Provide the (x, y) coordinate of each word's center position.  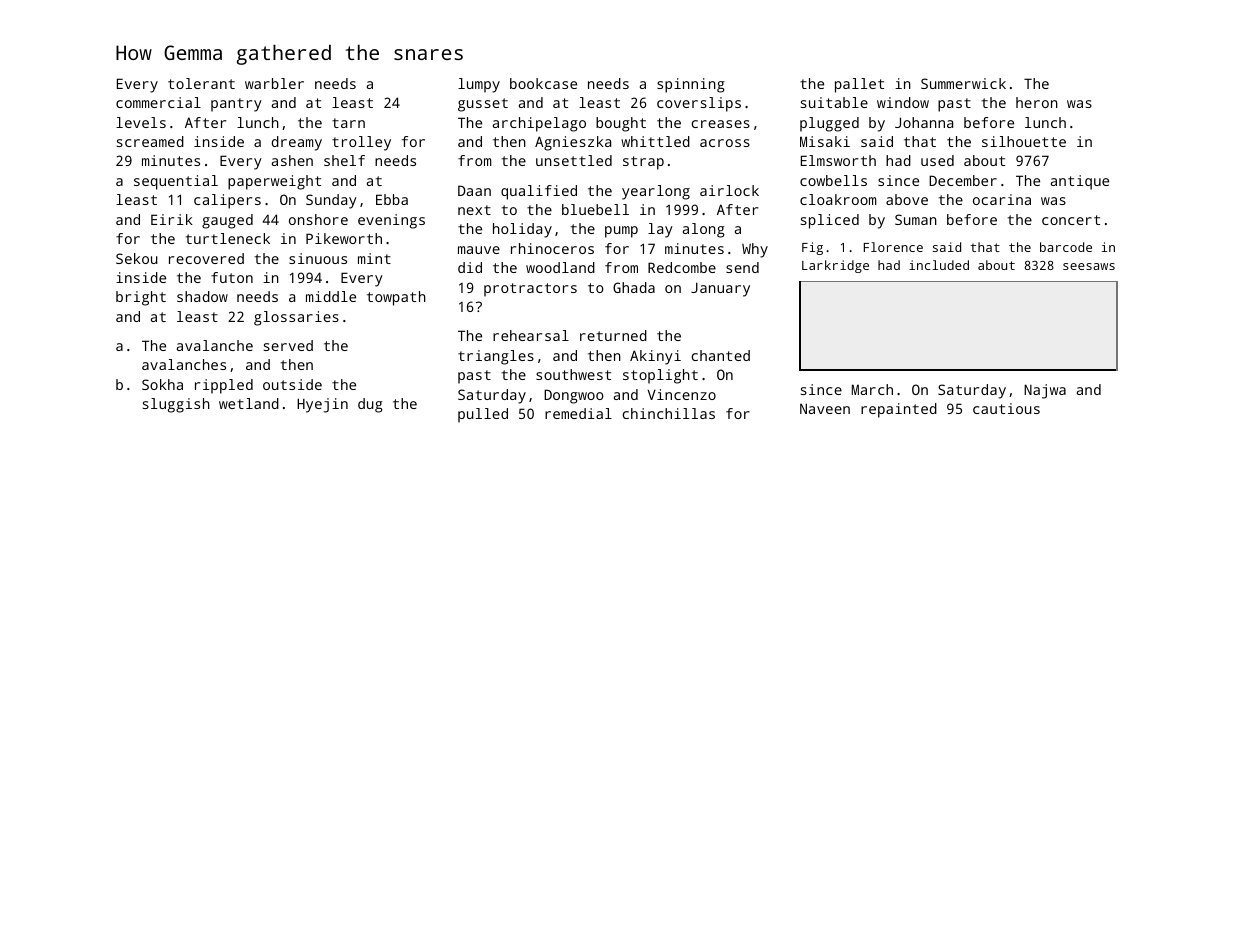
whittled (655, 141)
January (720, 289)
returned (613, 335)
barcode (1066, 247)
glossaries (296, 318)
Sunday (331, 201)
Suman (916, 219)
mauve (479, 250)
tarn (348, 123)
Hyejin (322, 405)
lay (660, 230)
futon (232, 277)
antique (1080, 182)
